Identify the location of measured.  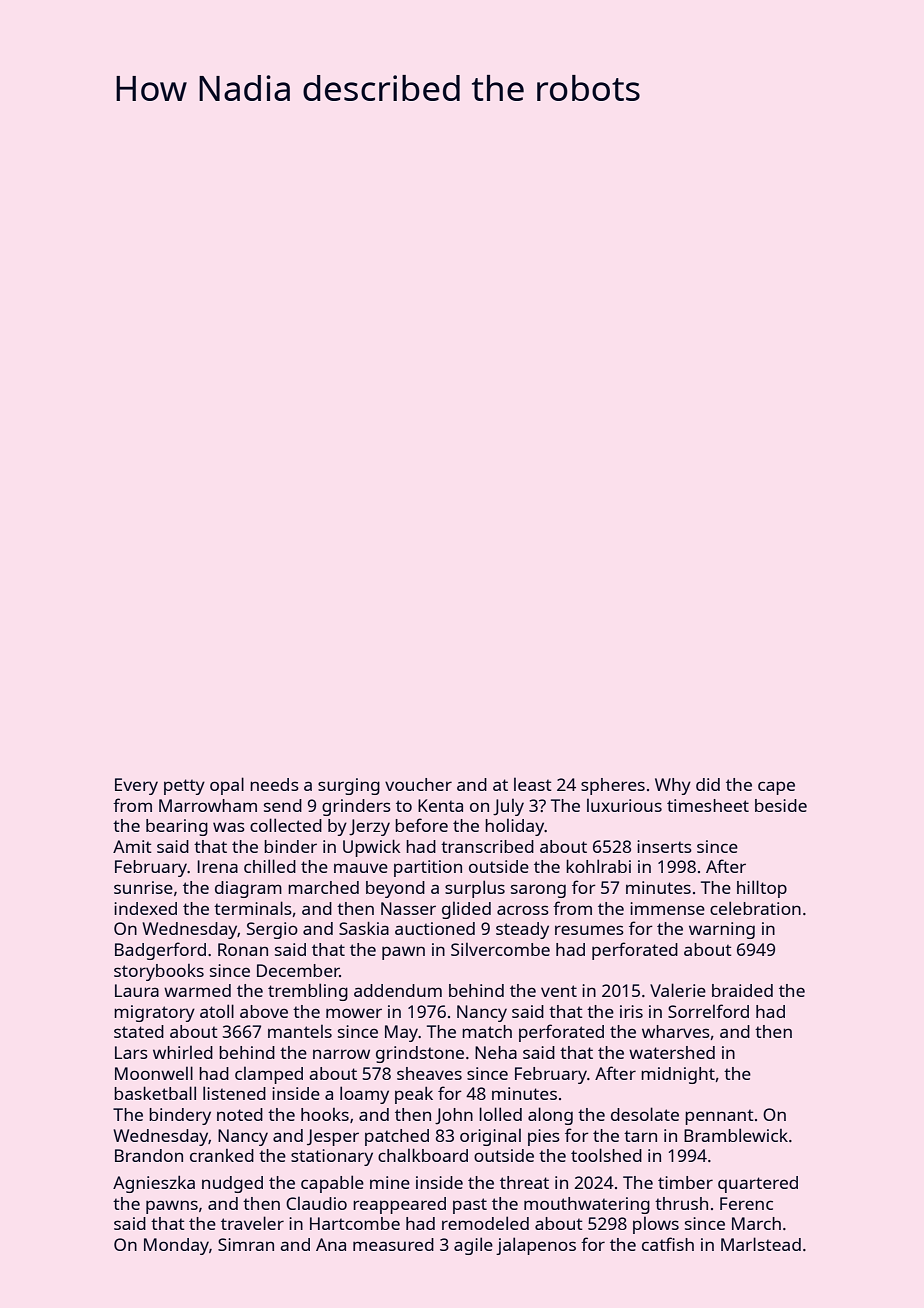
(393, 1244).
